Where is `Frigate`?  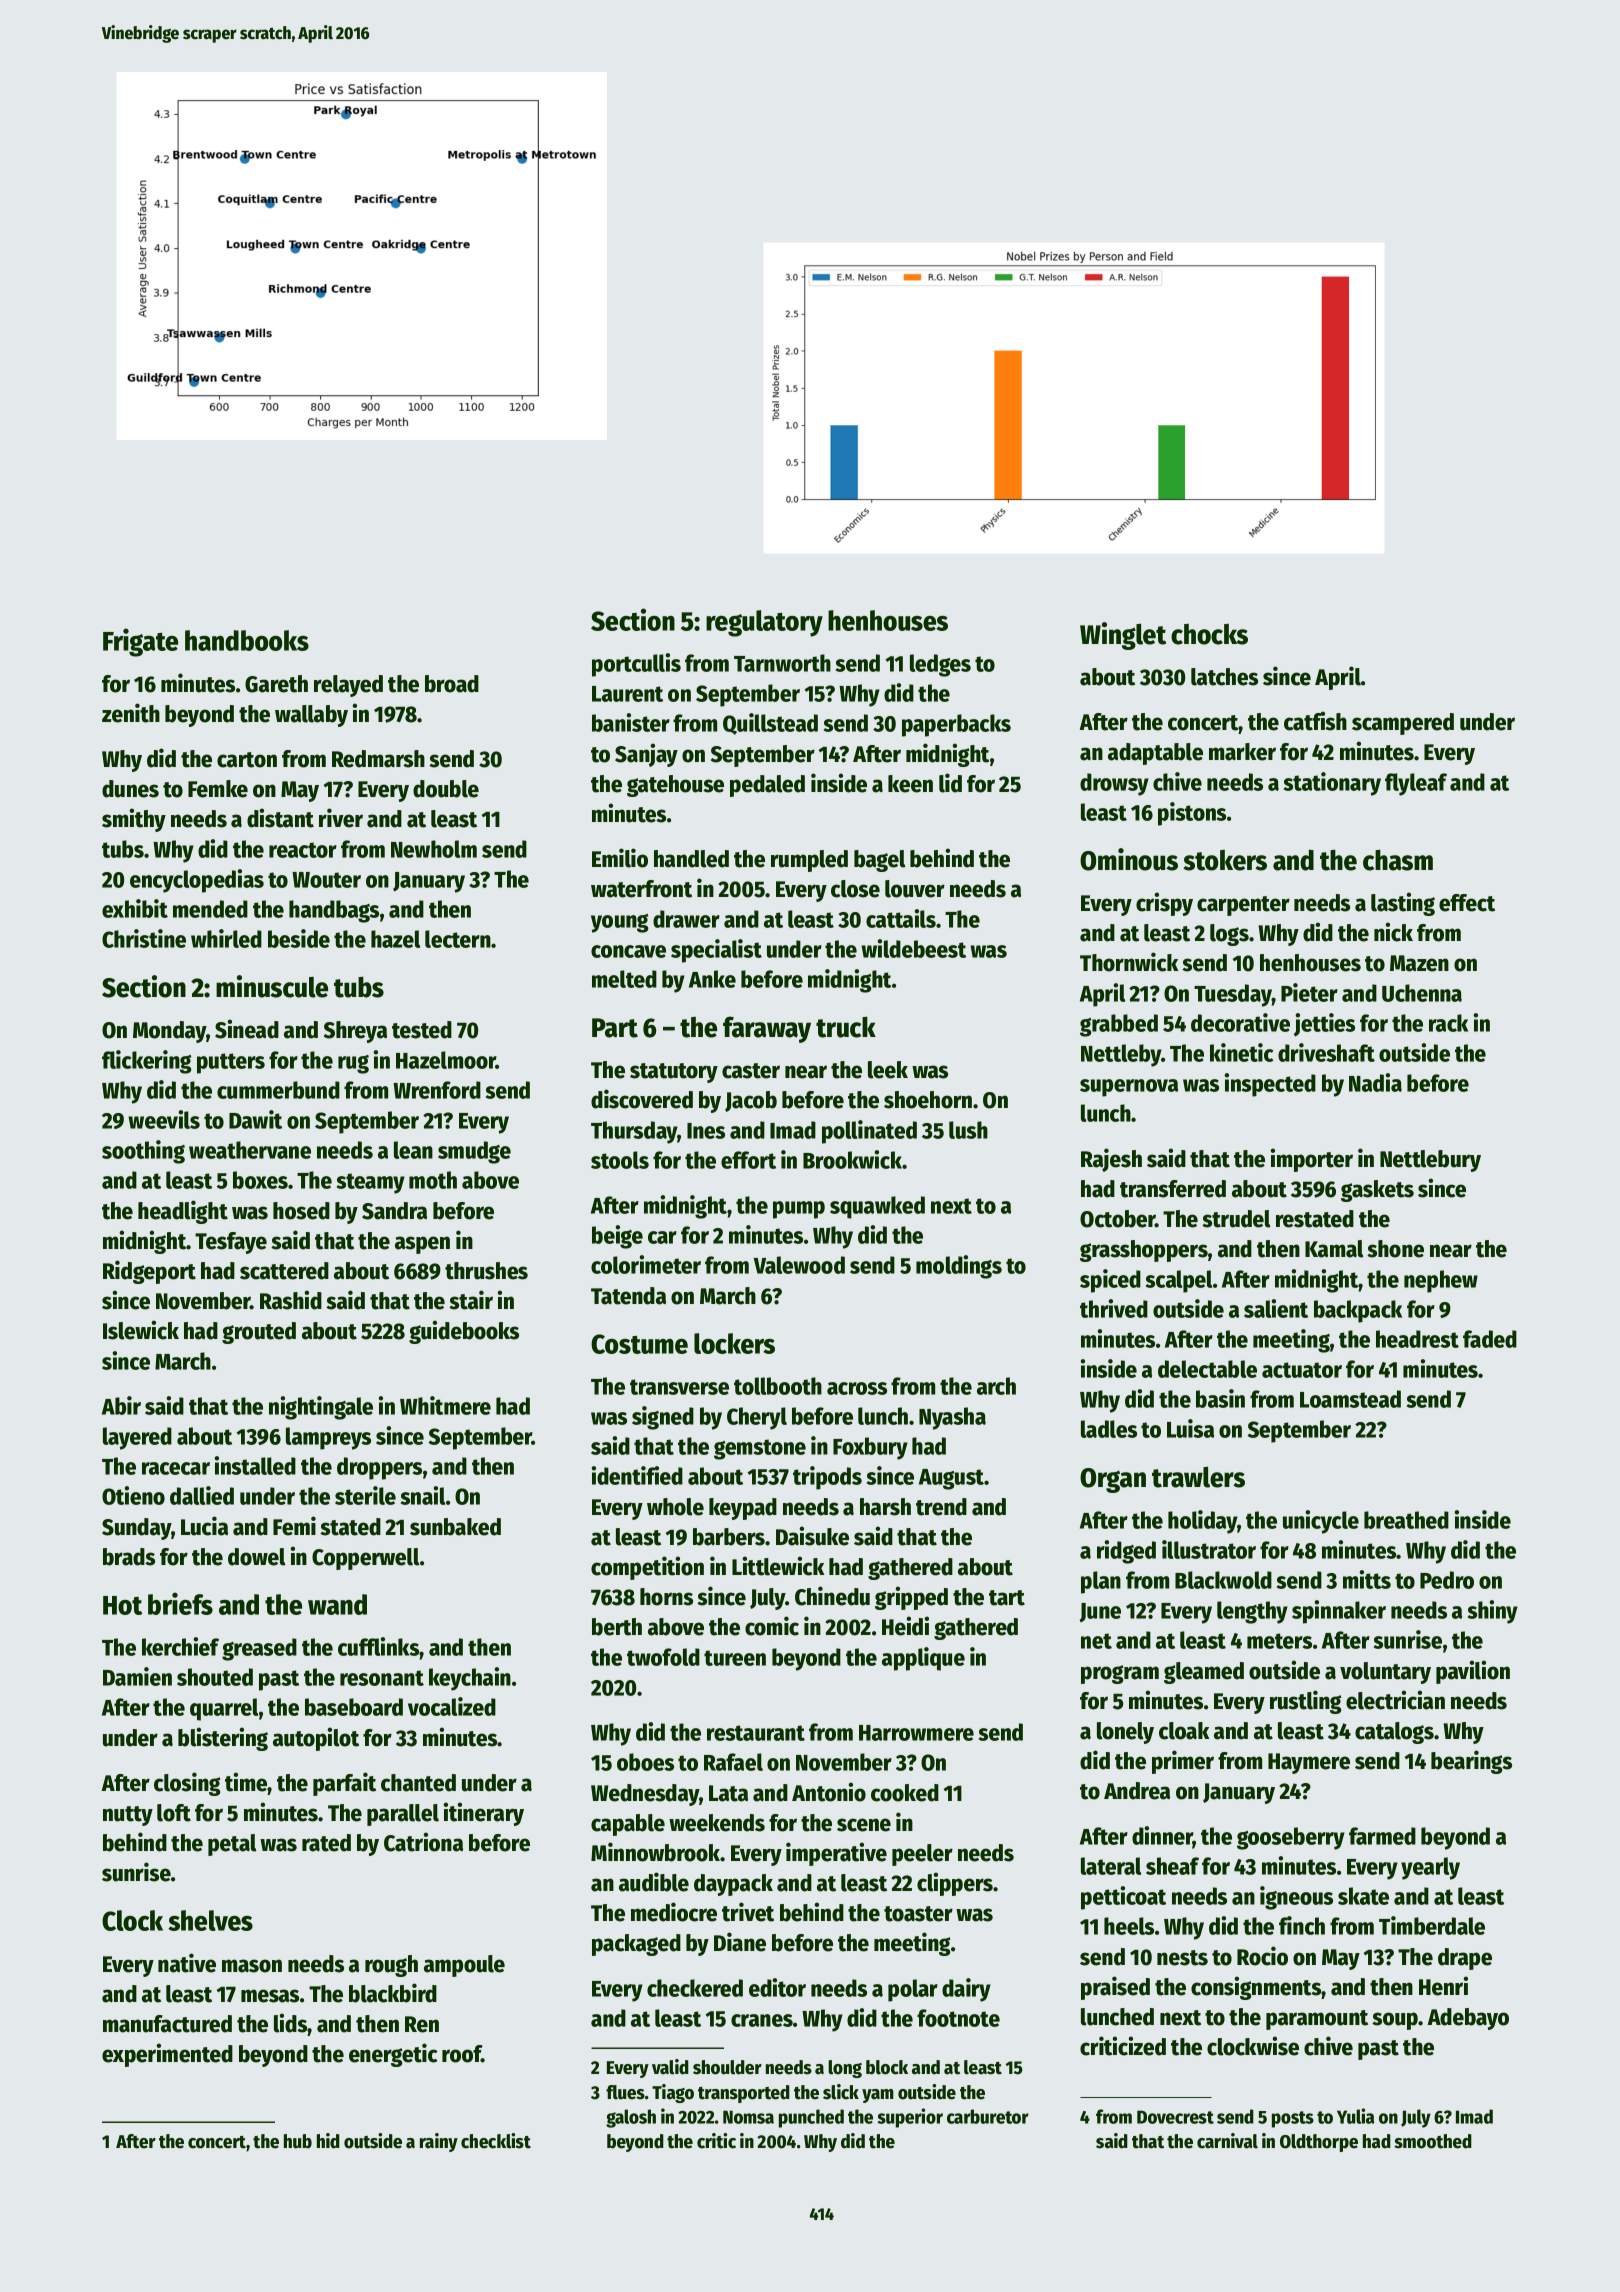
Frigate is located at coordinates (140, 642).
